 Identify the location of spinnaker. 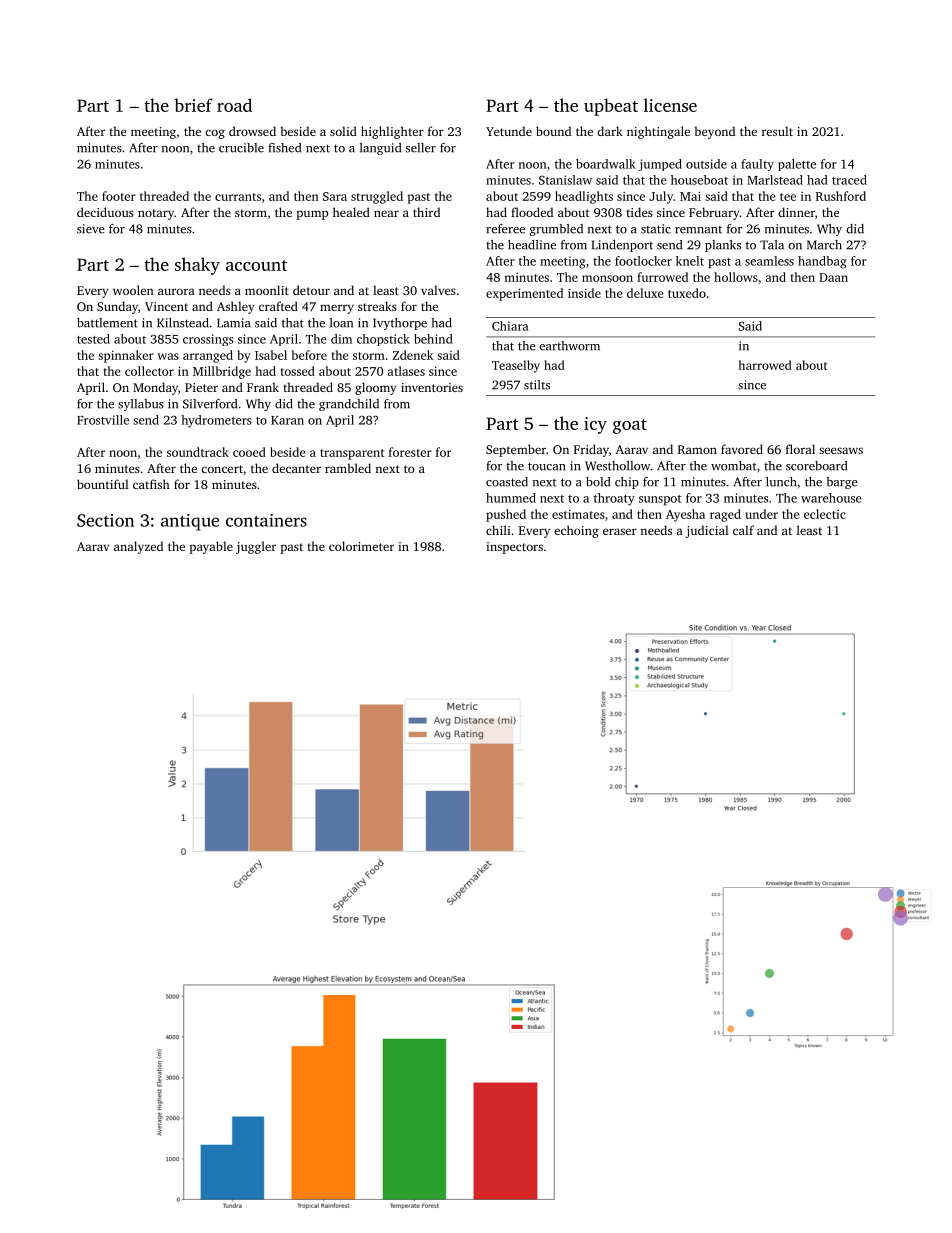
(126, 356).
